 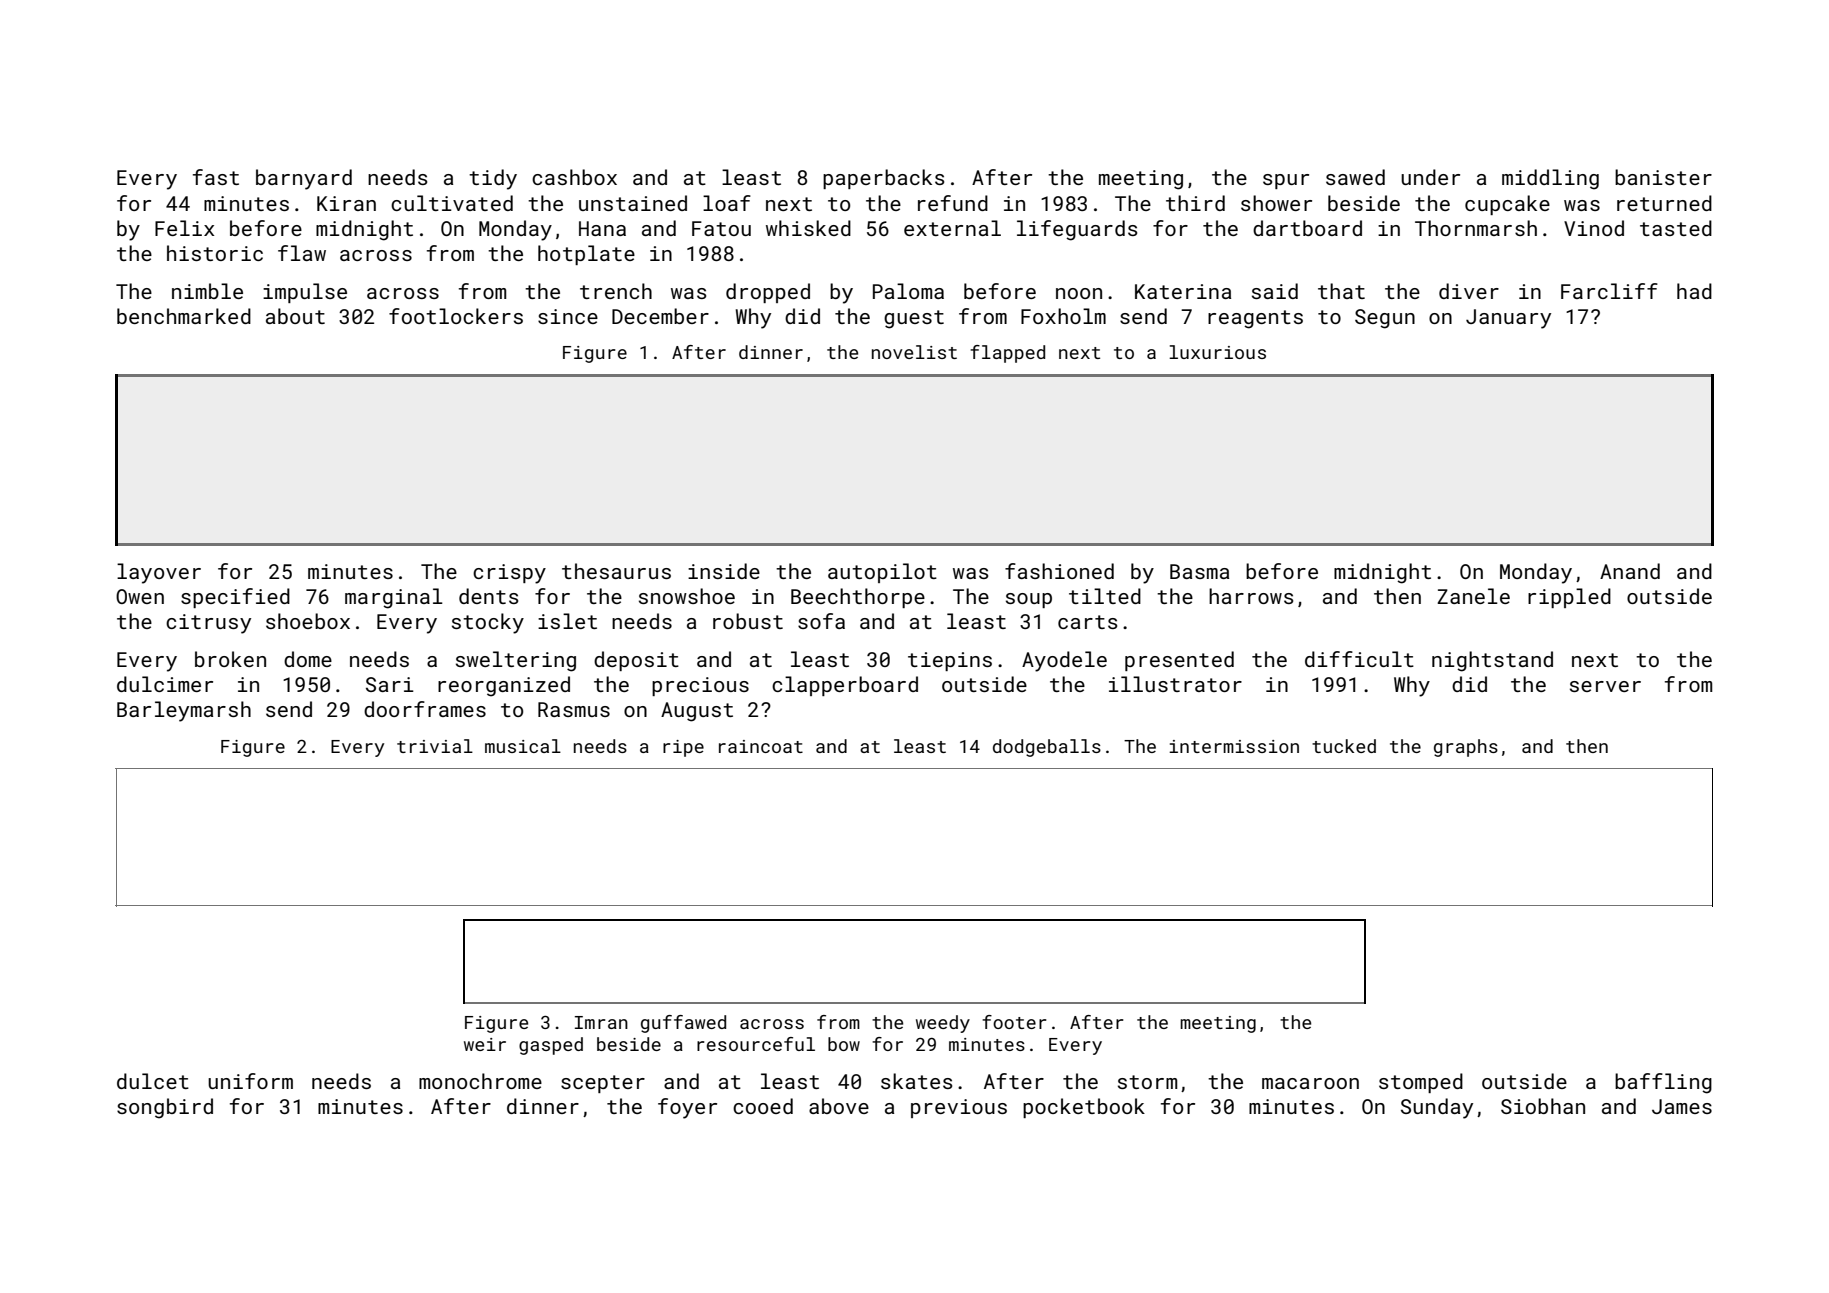 What do you see at coordinates (1199, 571) in the screenshot?
I see `Basma` at bounding box center [1199, 571].
